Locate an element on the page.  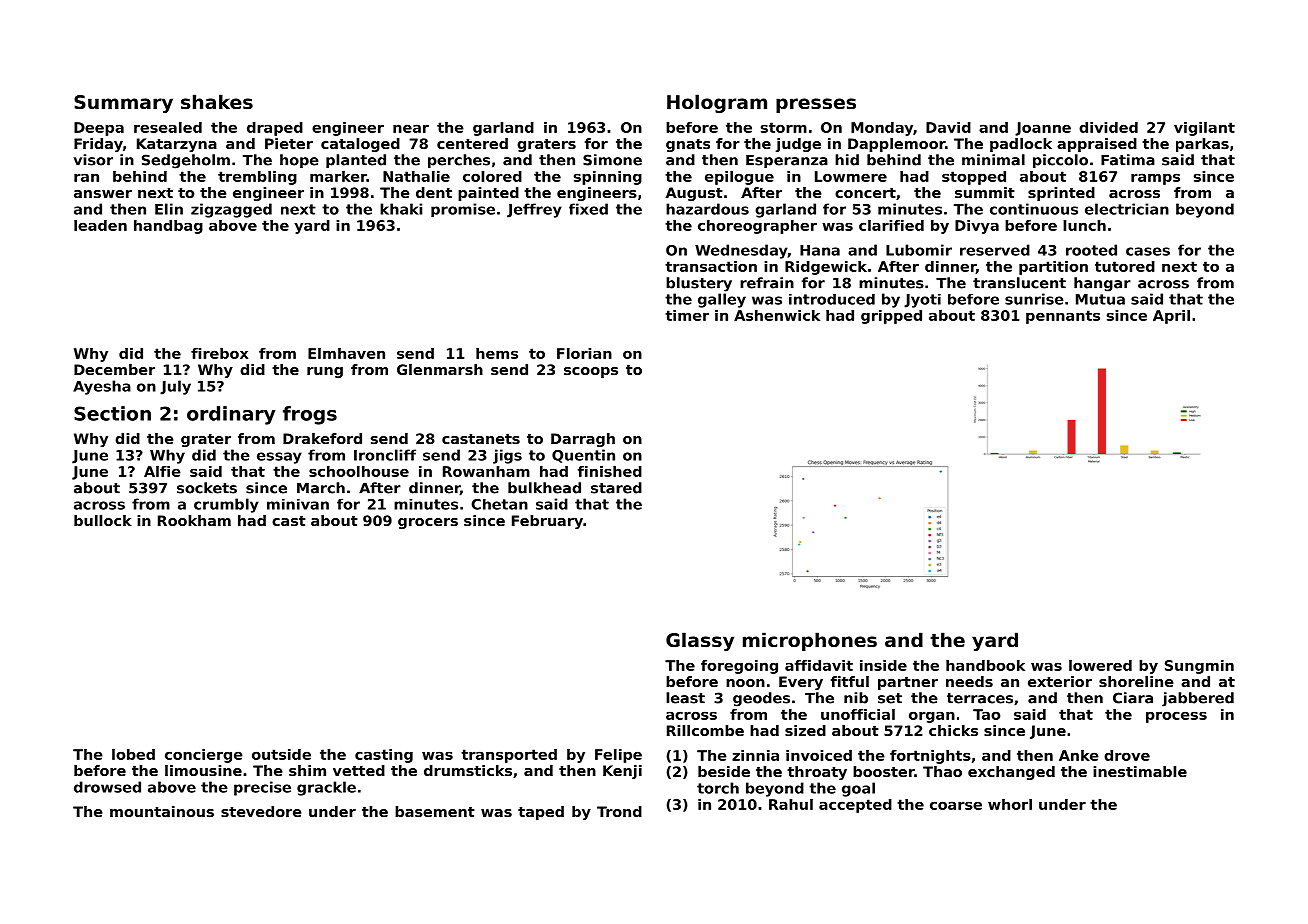
vigilant is located at coordinates (1204, 129).
